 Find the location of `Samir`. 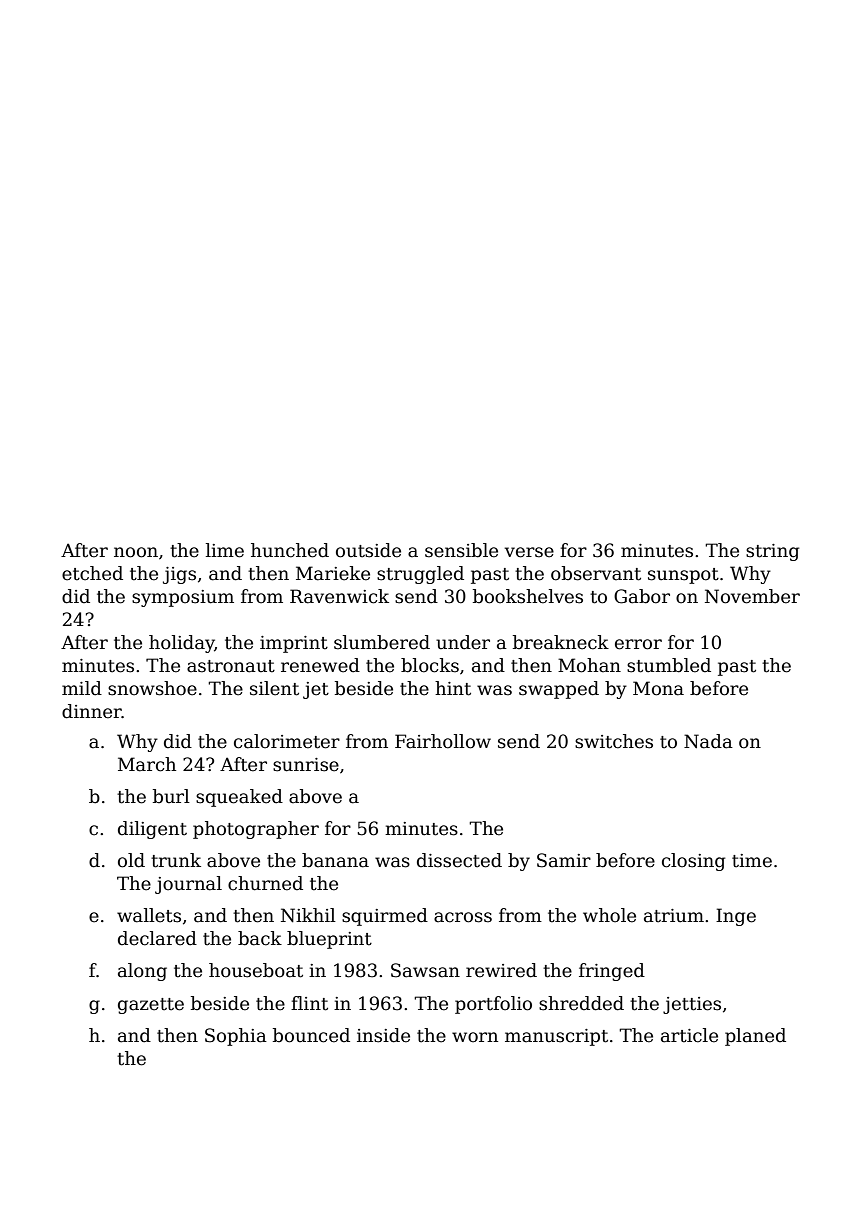

Samir is located at coordinates (564, 860).
